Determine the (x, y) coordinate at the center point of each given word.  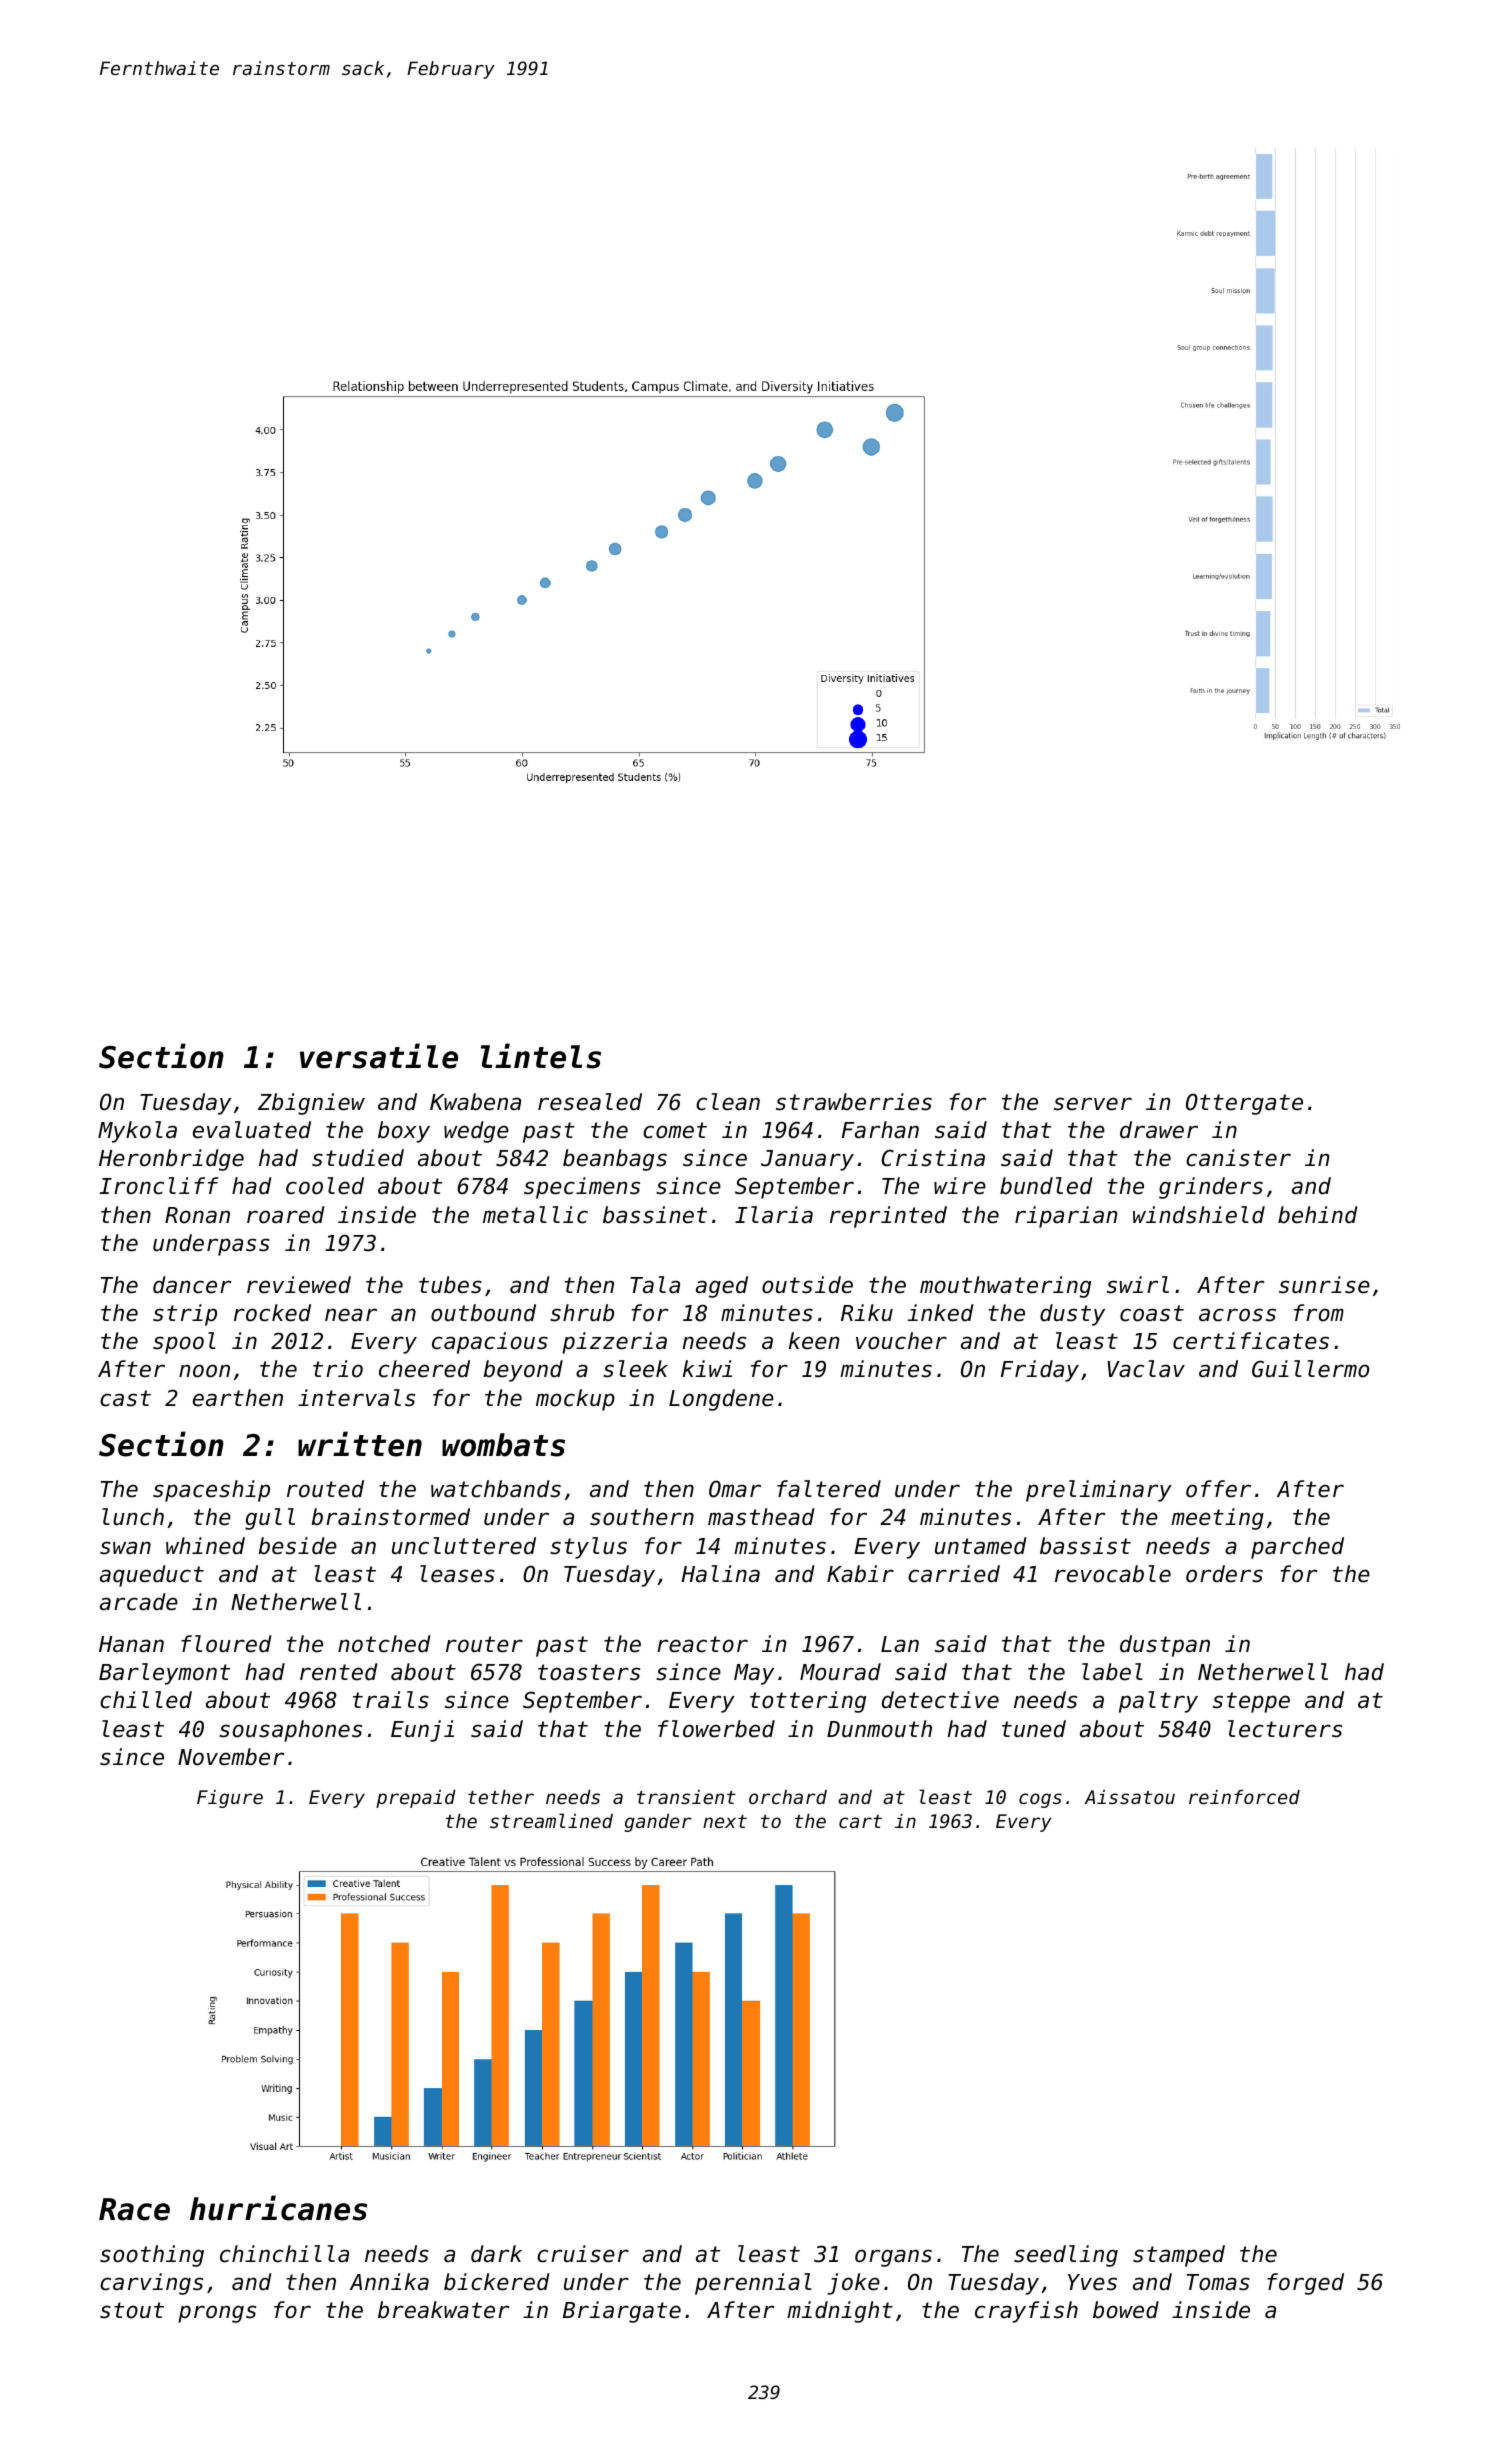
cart (860, 1821)
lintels (541, 1056)
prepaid (416, 1799)
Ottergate (1244, 1104)
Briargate (622, 2312)
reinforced (1244, 1797)
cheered (424, 1369)
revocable (1113, 1574)
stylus (588, 1548)
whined (205, 1546)
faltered (829, 1489)
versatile (379, 1056)
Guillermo (1310, 1369)
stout (132, 2310)
